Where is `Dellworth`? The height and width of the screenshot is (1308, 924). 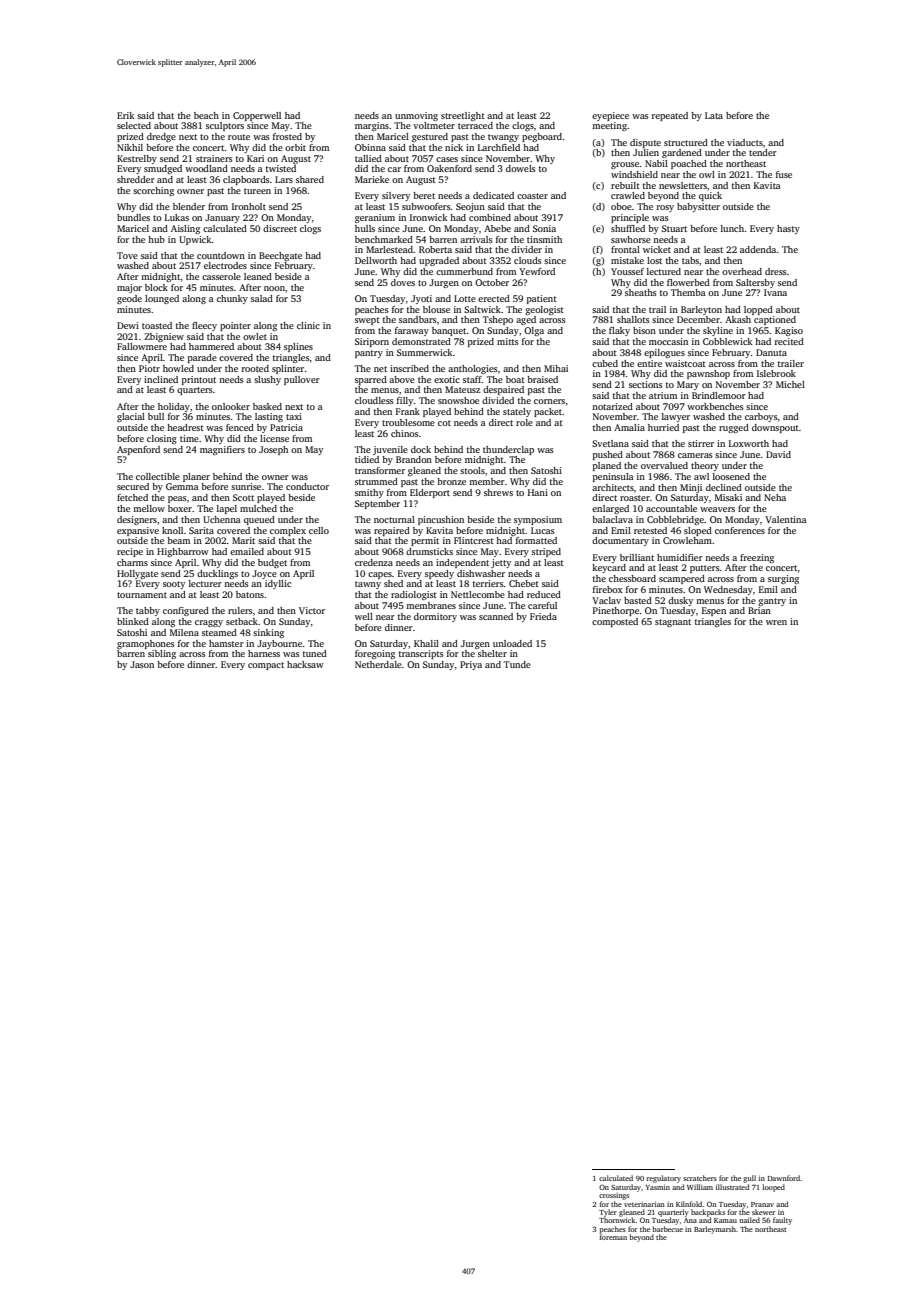
Dellworth is located at coordinates (376, 260).
